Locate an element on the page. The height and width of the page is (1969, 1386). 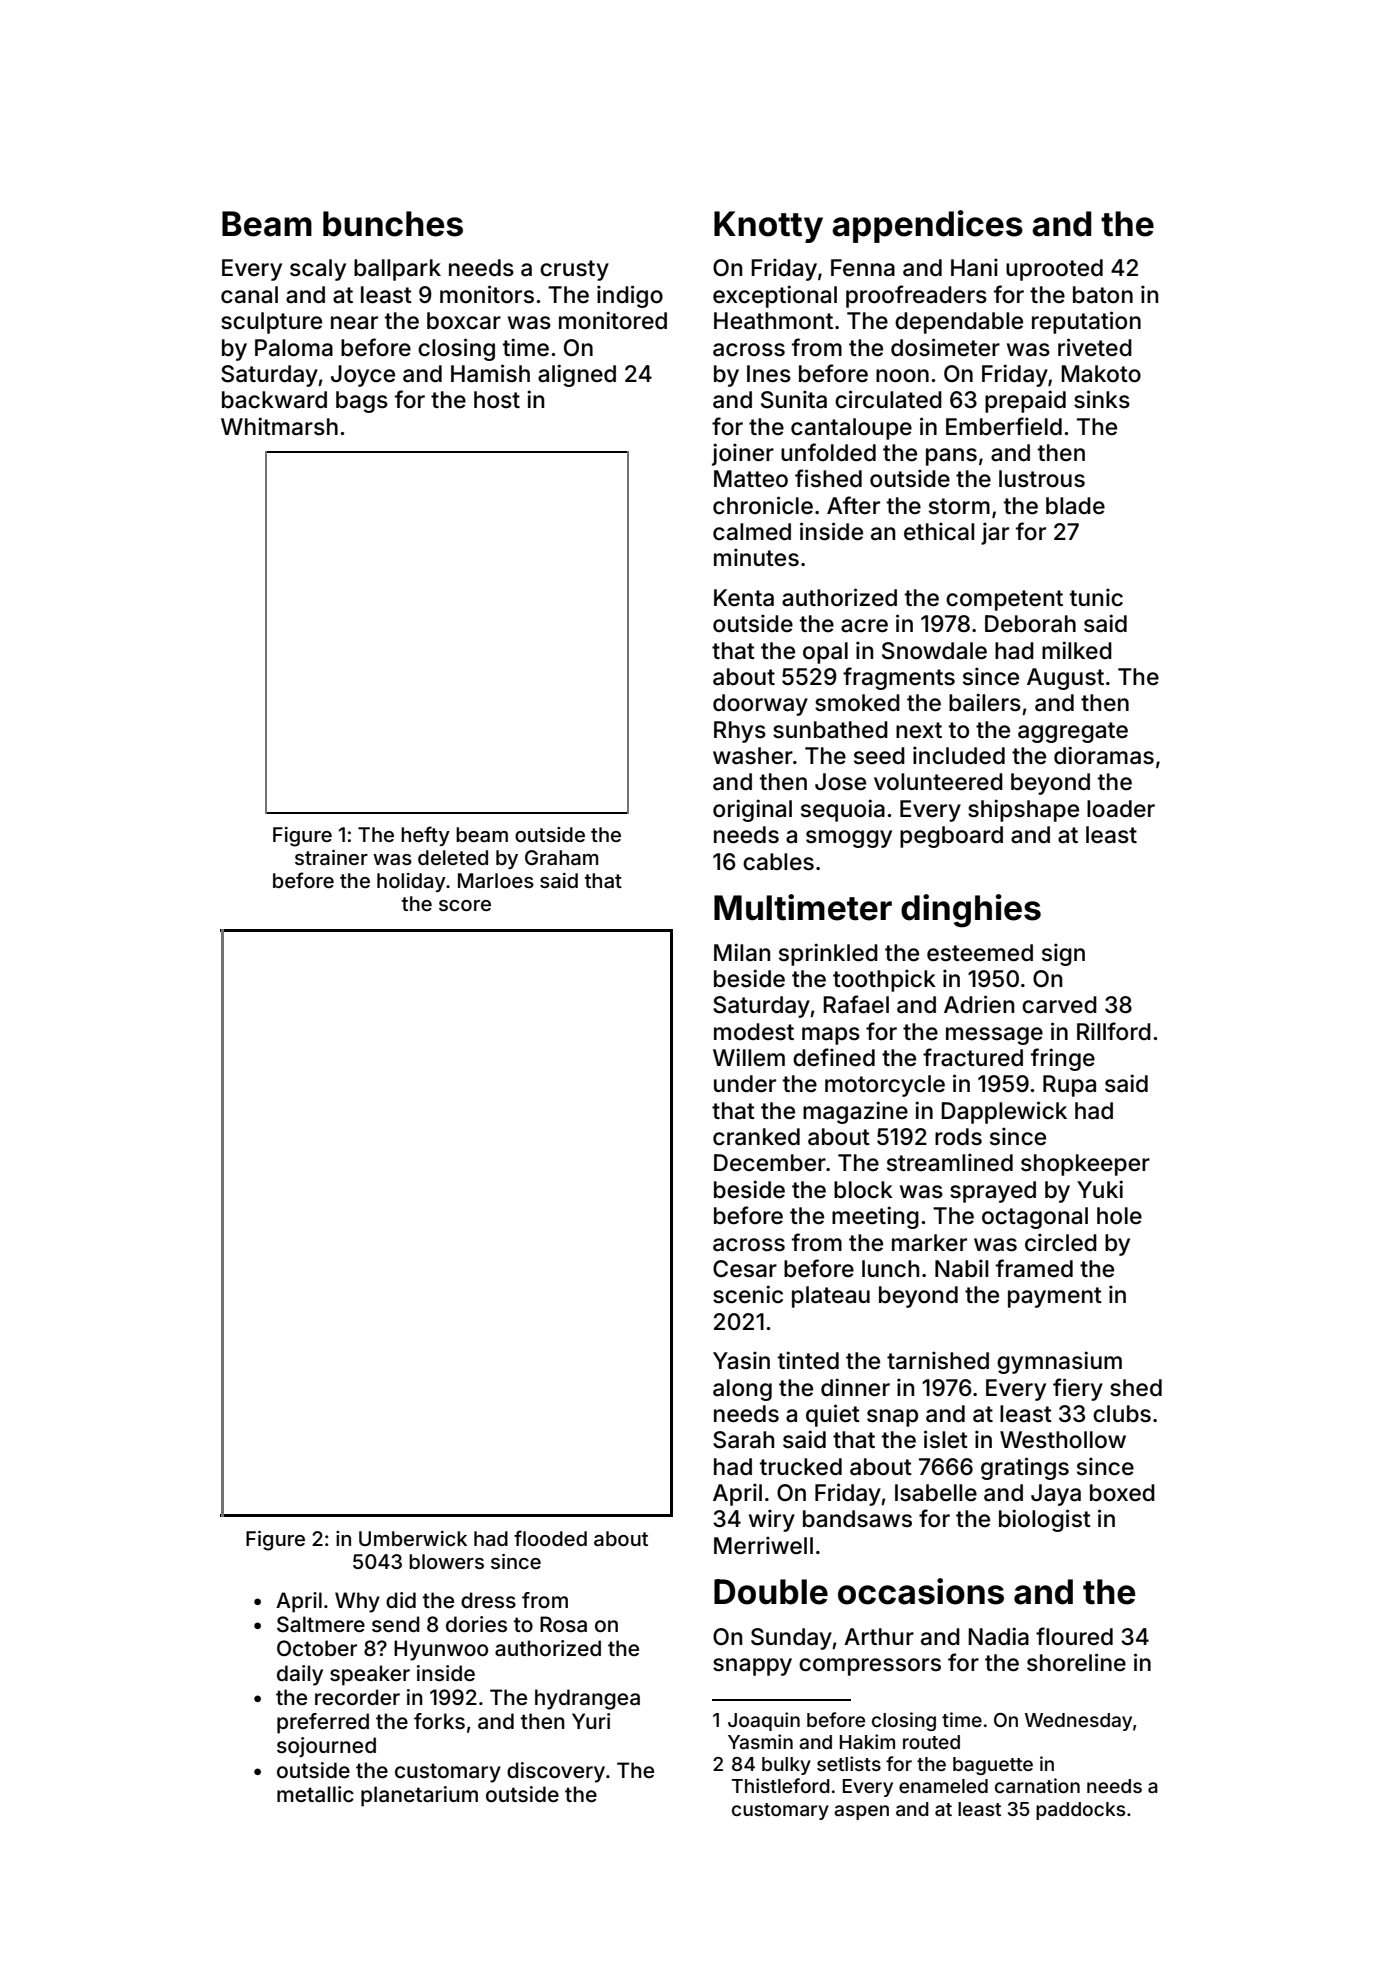
boxed is located at coordinates (1122, 1493).
